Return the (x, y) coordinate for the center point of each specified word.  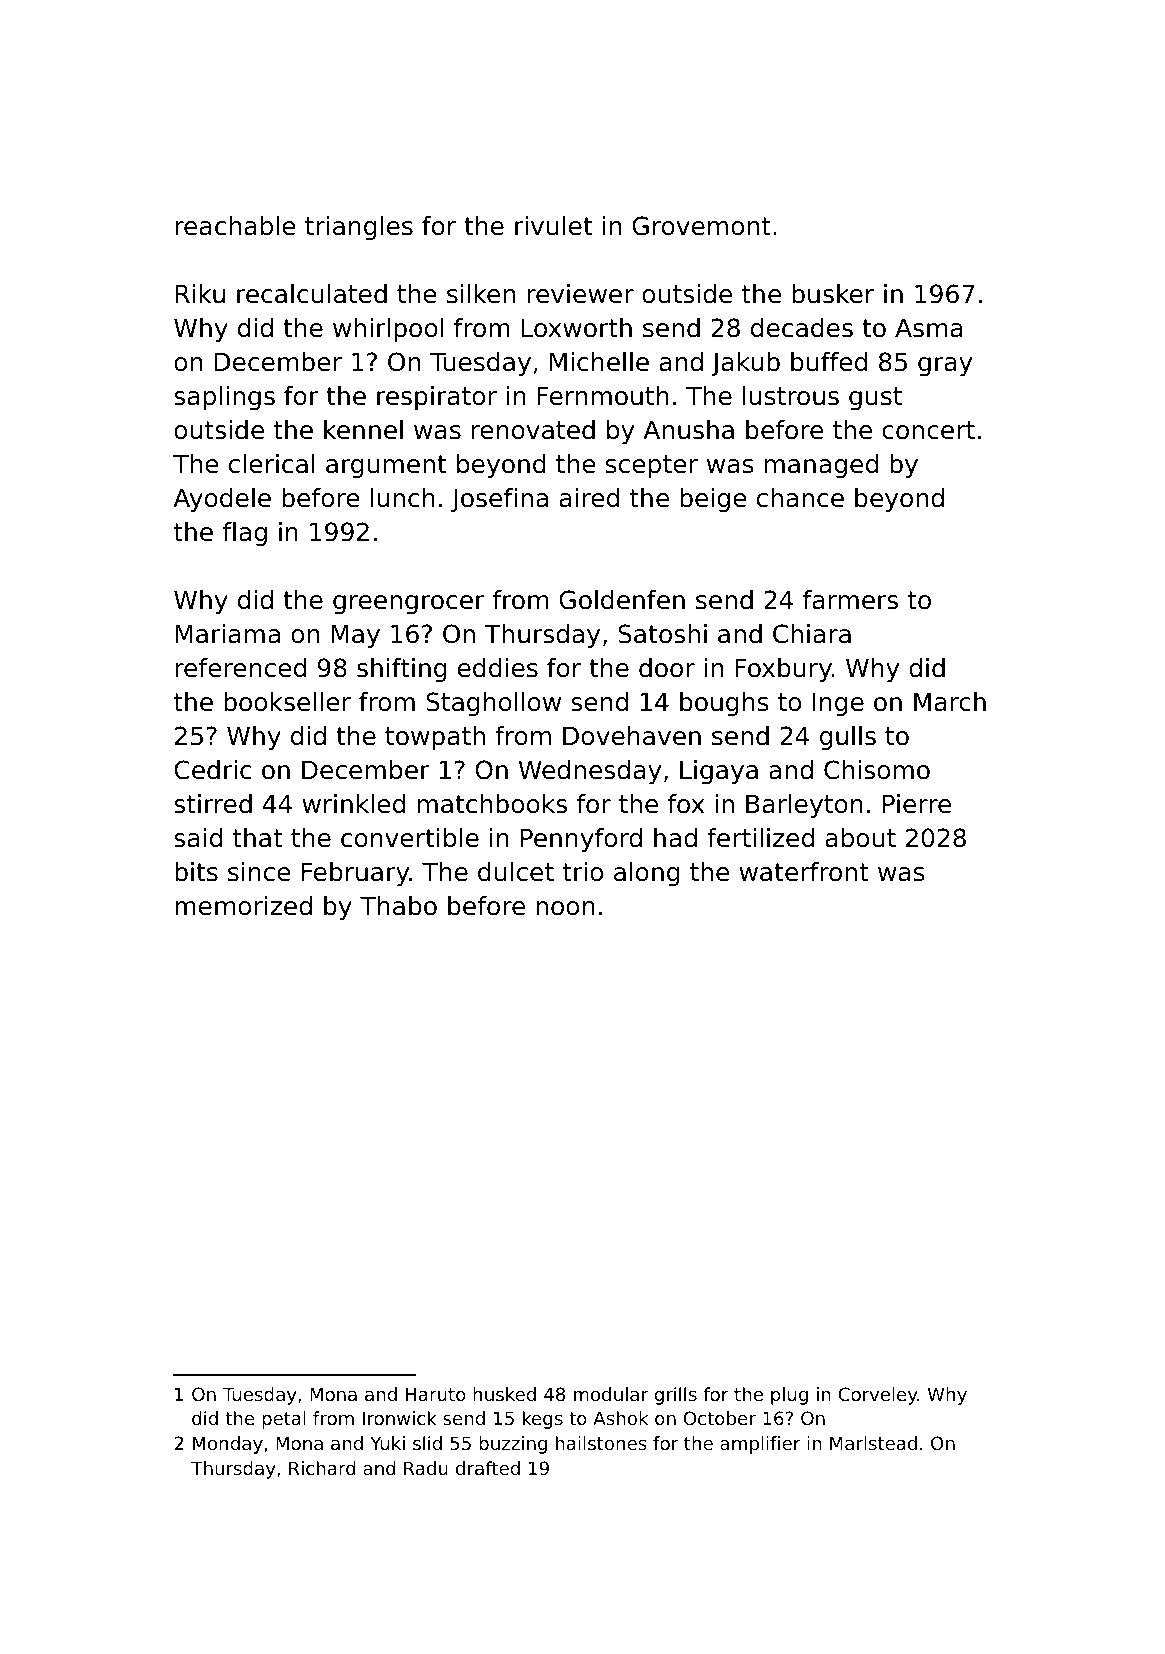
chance (800, 498)
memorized (243, 906)
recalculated (312, 294)
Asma (929, 328)
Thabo (398, 906)
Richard (322, 1468)
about (861, 838)
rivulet (553, 226)
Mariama (227, 634)
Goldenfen (622, 600)
